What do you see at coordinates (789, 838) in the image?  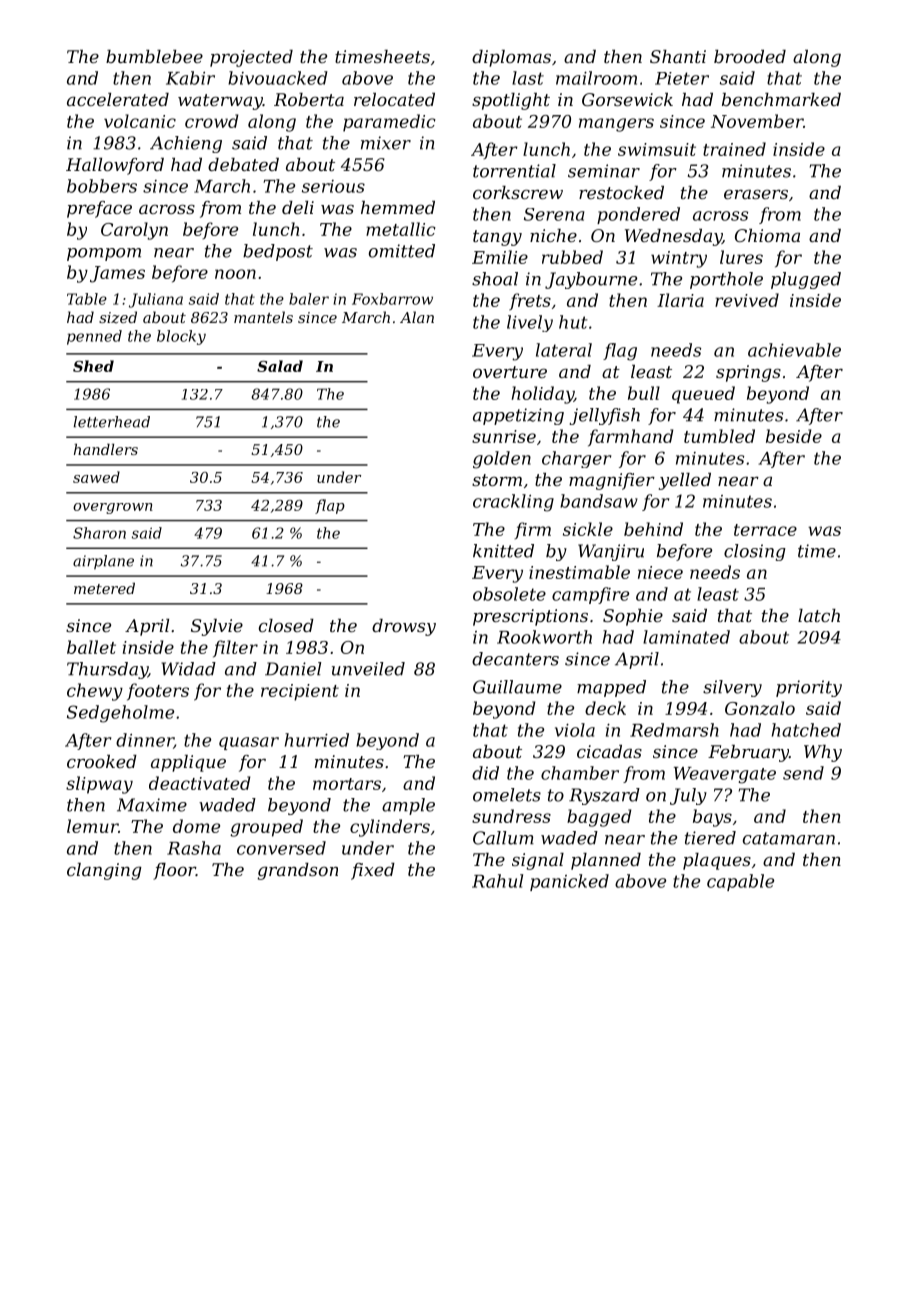 I see `catamaran` at bounding box center [789, 838].
